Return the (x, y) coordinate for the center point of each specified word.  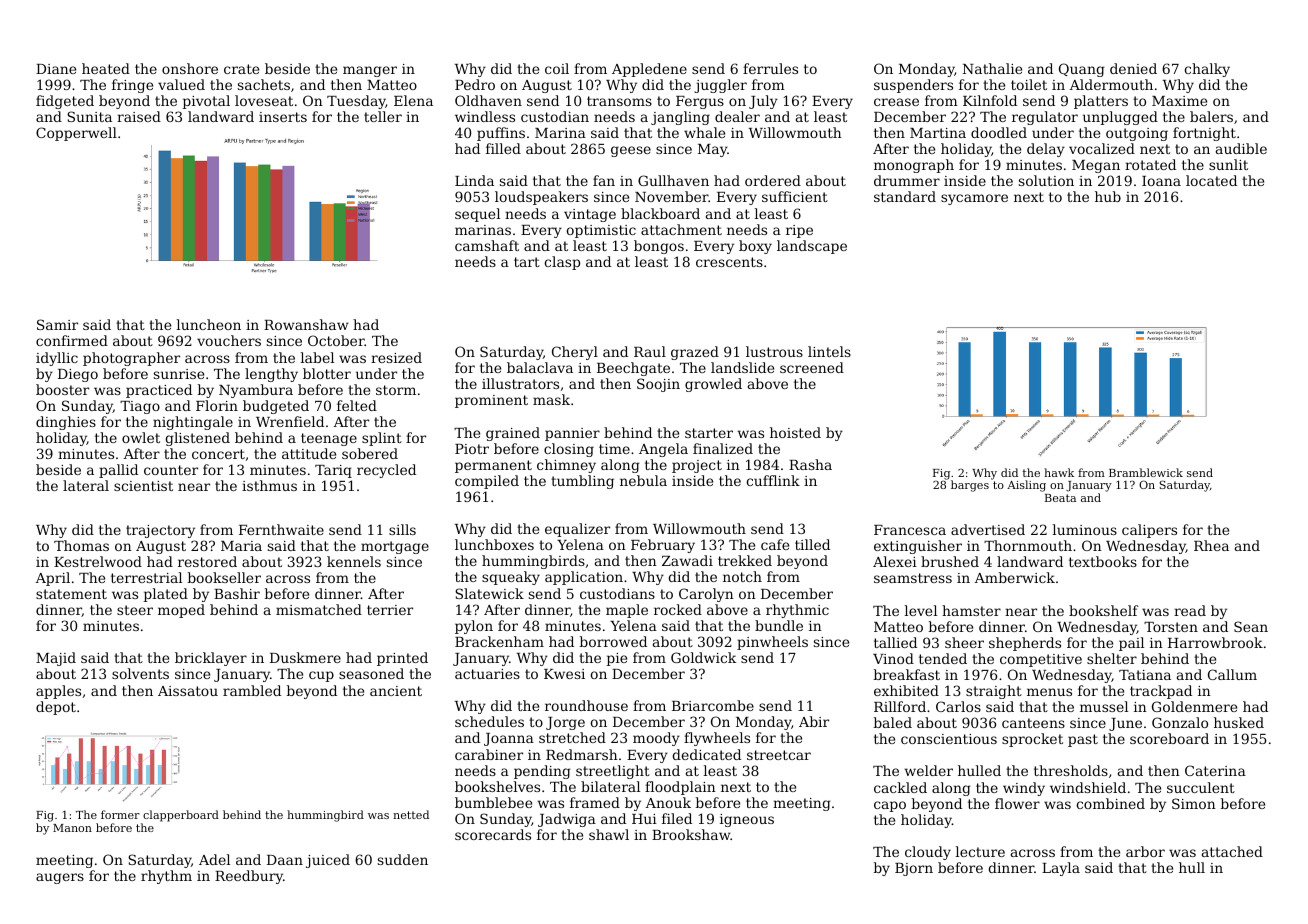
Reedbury (249, 877)
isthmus (269, 485)
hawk (1059, 472)
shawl (609, 834)
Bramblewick (1146, 472)
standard (905, 196)
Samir (57, 324)
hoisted (795, 432)
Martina (938, 133)
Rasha (810, 464)
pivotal (206, 102)
